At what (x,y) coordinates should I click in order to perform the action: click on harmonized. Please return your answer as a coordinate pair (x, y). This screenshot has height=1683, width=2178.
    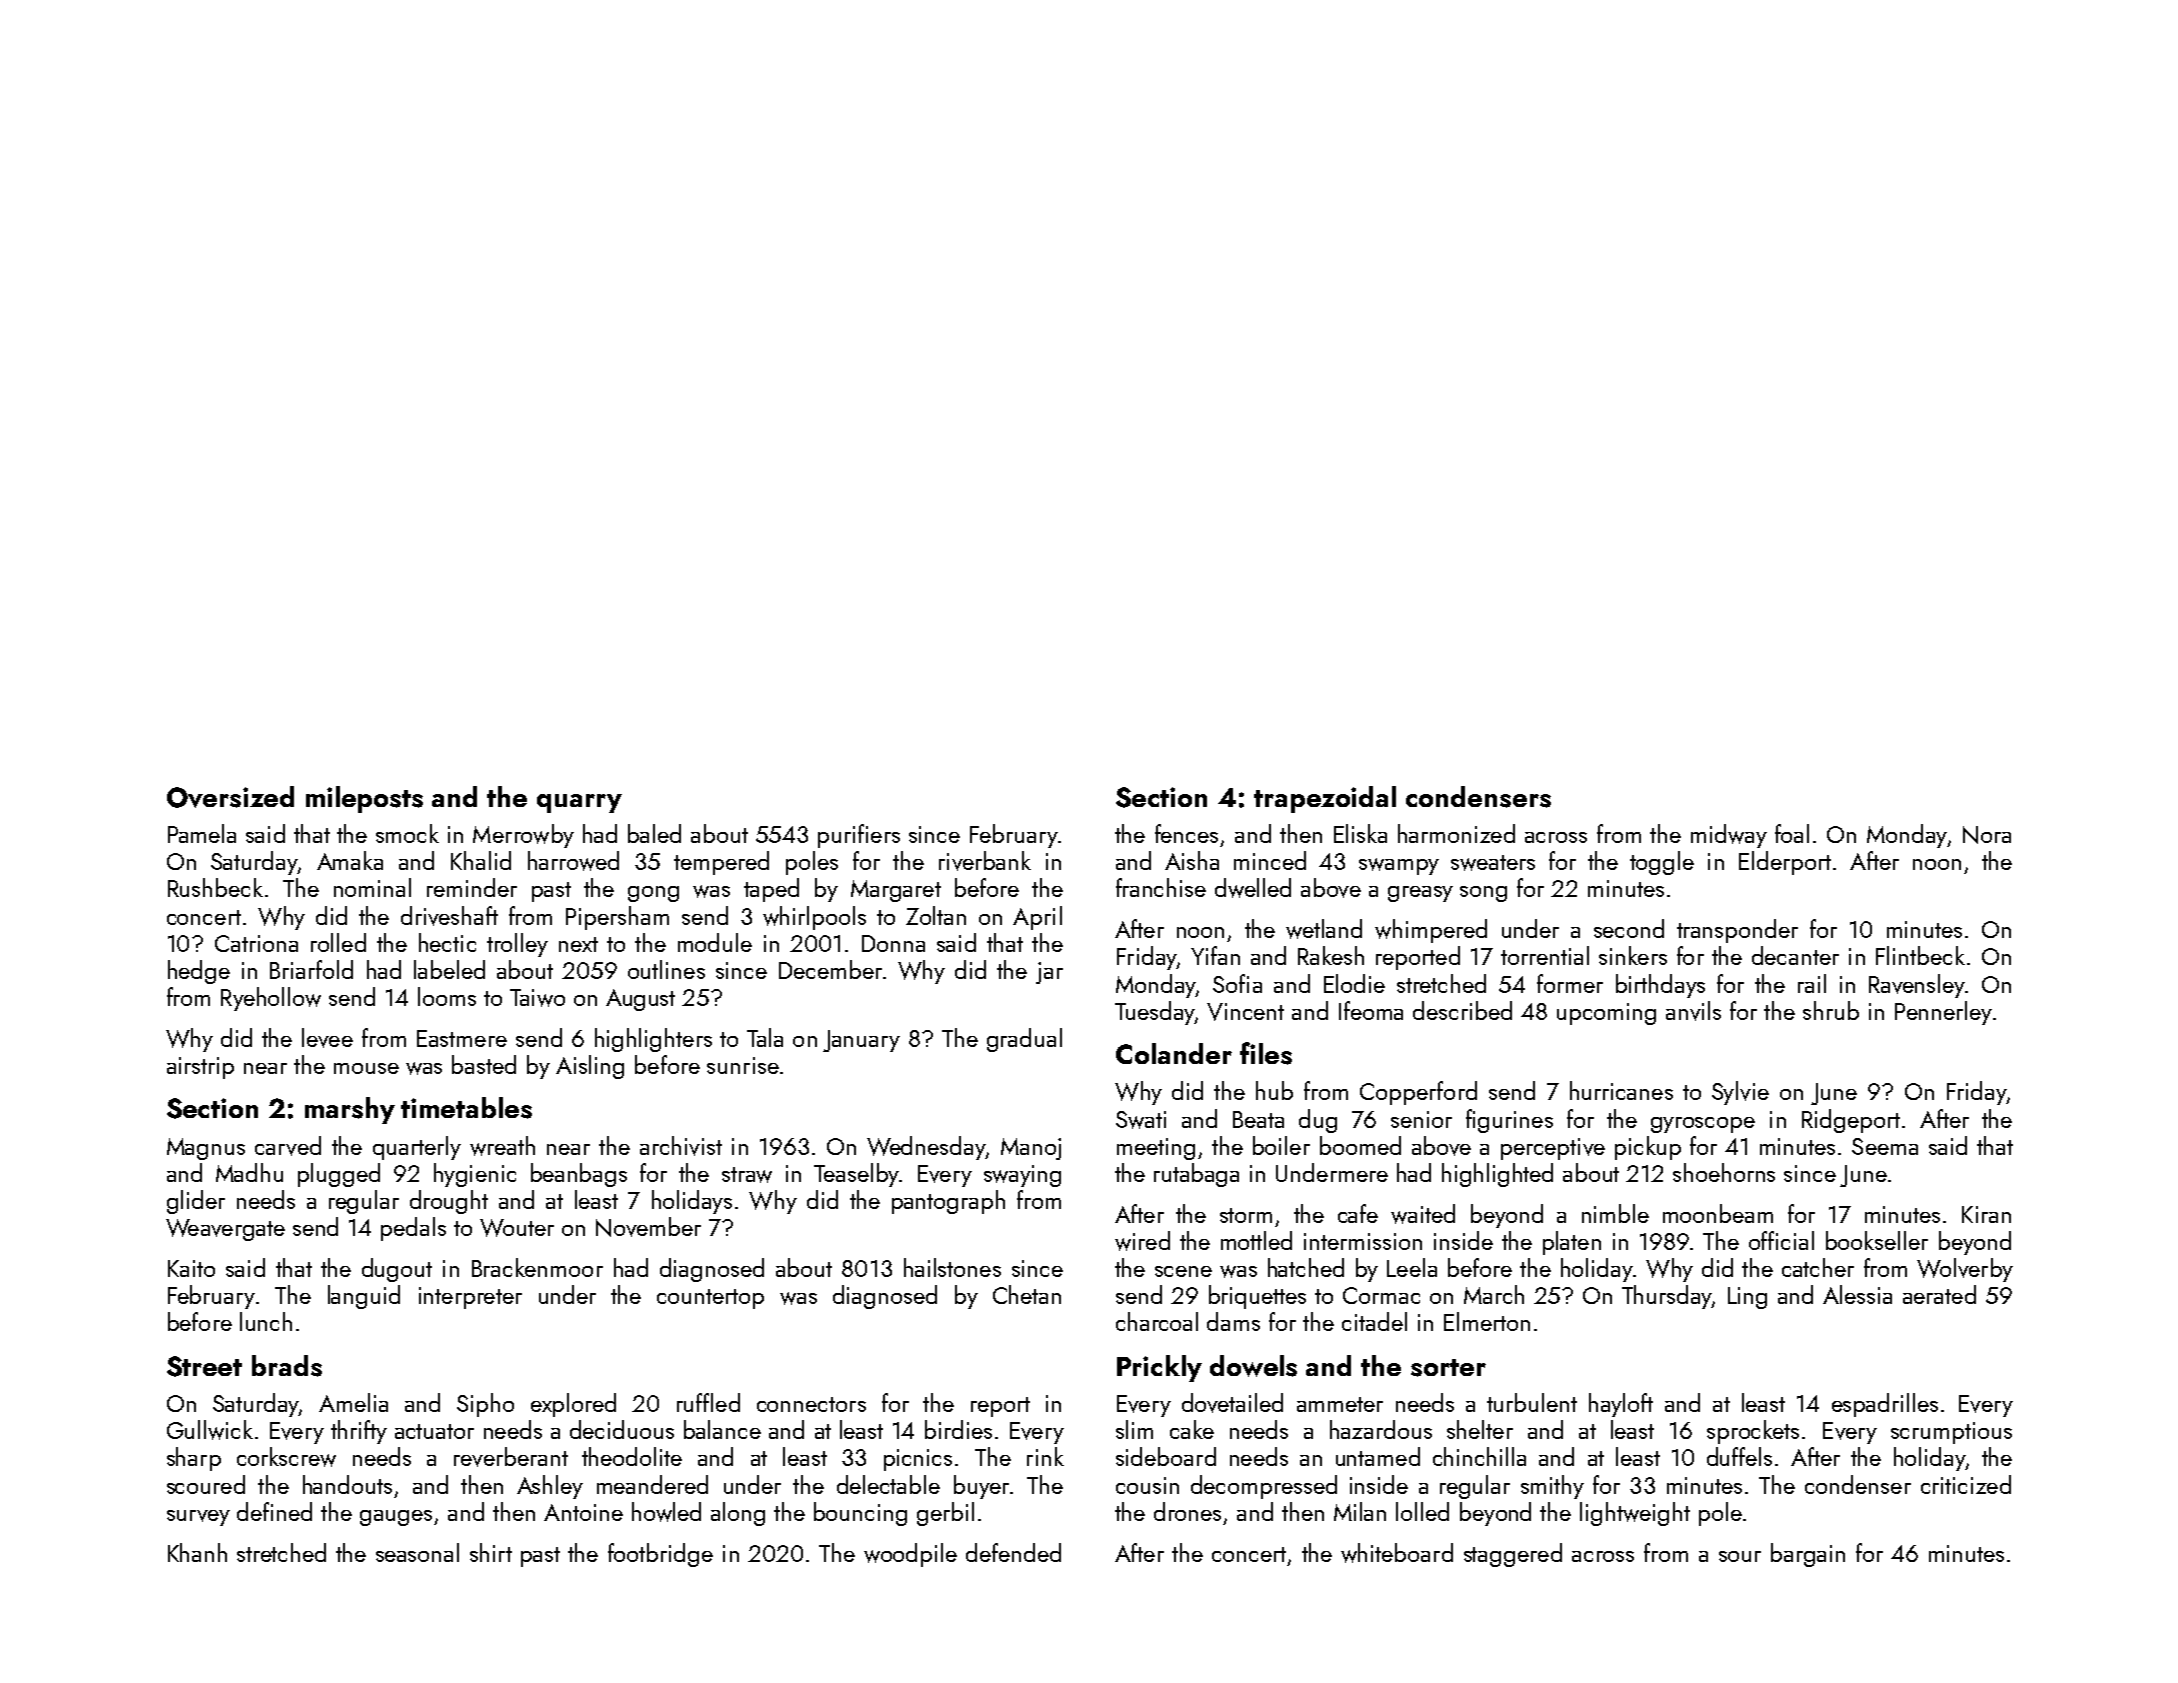
    Looking at the image, I should click on (1456, 833).
